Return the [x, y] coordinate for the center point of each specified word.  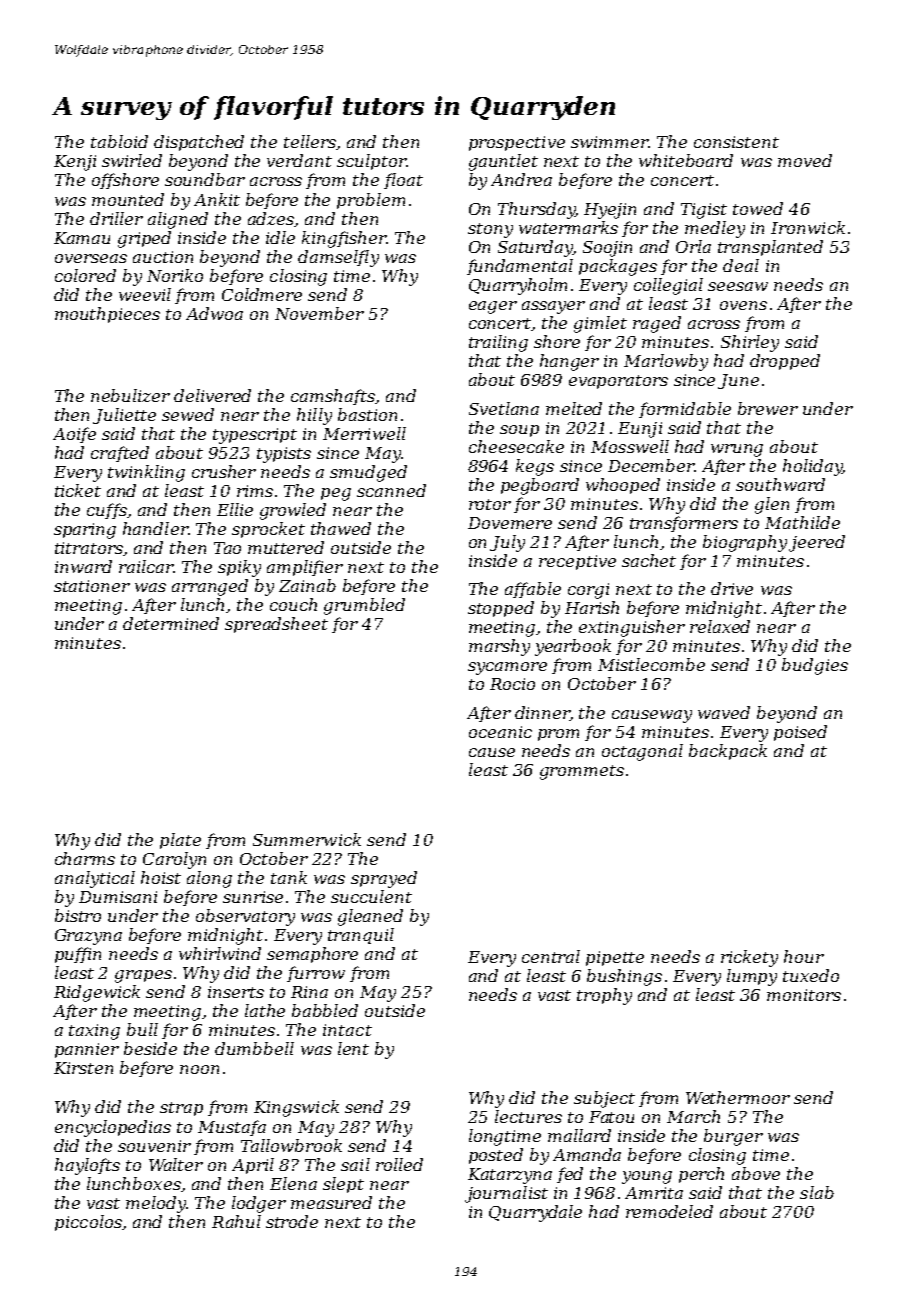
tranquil [361, 936]
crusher [224, 471]
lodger [259, 1204]
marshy [499, 647]
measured [331, 1202]
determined [171, 623]
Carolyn [174, 860]
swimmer [609, 142]
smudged [368, 473]
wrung [737, 450]
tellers [310, 141]
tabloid [119, 141]
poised [800, 733]
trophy [604, 996]
